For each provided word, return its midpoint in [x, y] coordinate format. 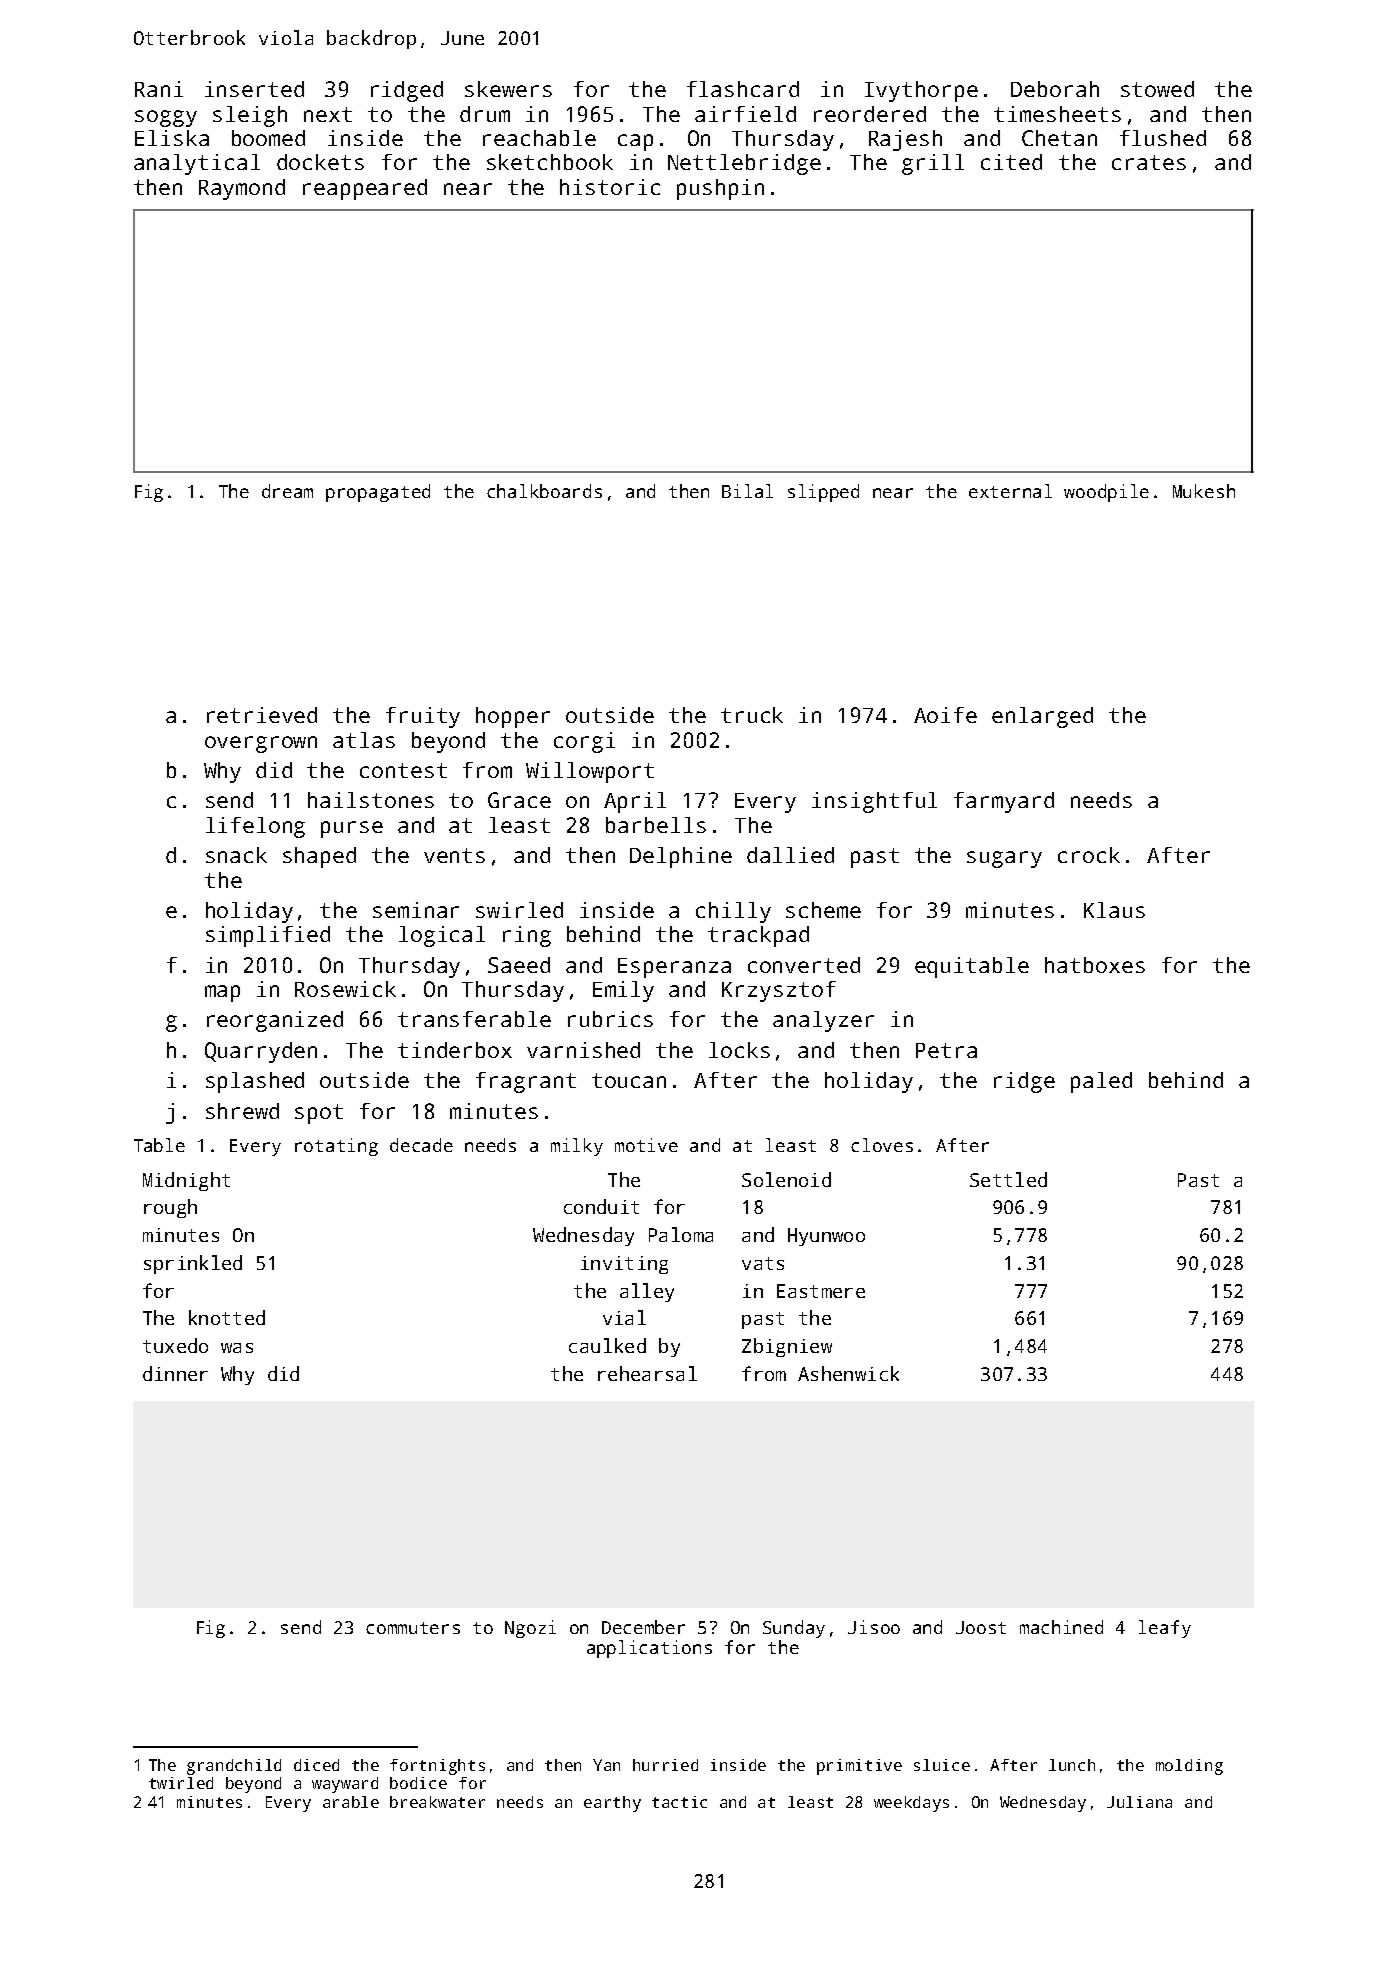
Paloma [681, 1234]
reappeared [365, 189]
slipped [823, 493]
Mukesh [1204, 491]
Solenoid [786, 1179]
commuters [413, 1628]
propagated [378, 493]
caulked [607, 1345]
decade [421, 1145]
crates [1149, 162]
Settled [1008, 1179]
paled [1101, 1082]
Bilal [747, 491]
